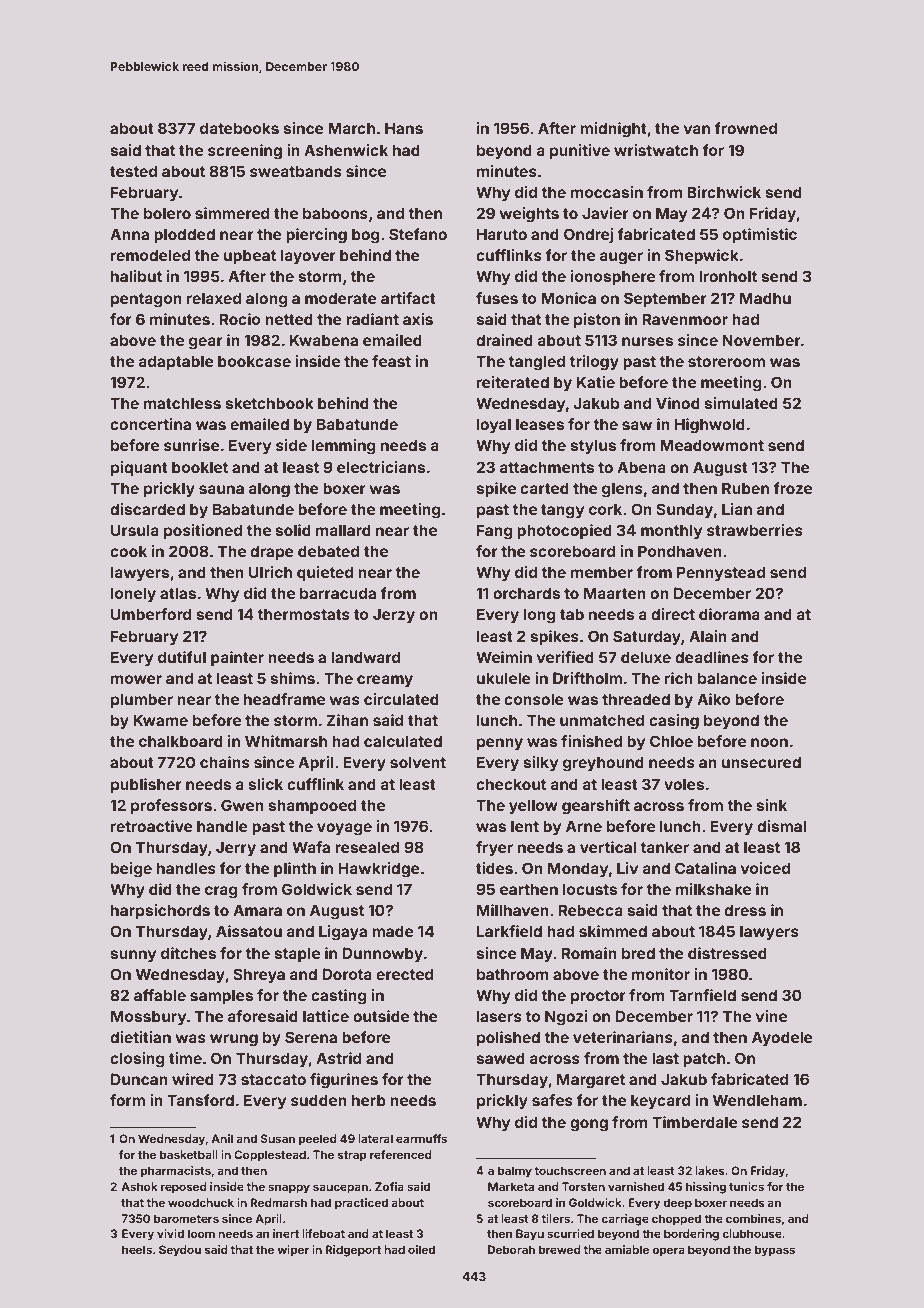 The height and width of the screenshot is (1308, 924). I want to click on Wendleham, so click(757, 1100).
